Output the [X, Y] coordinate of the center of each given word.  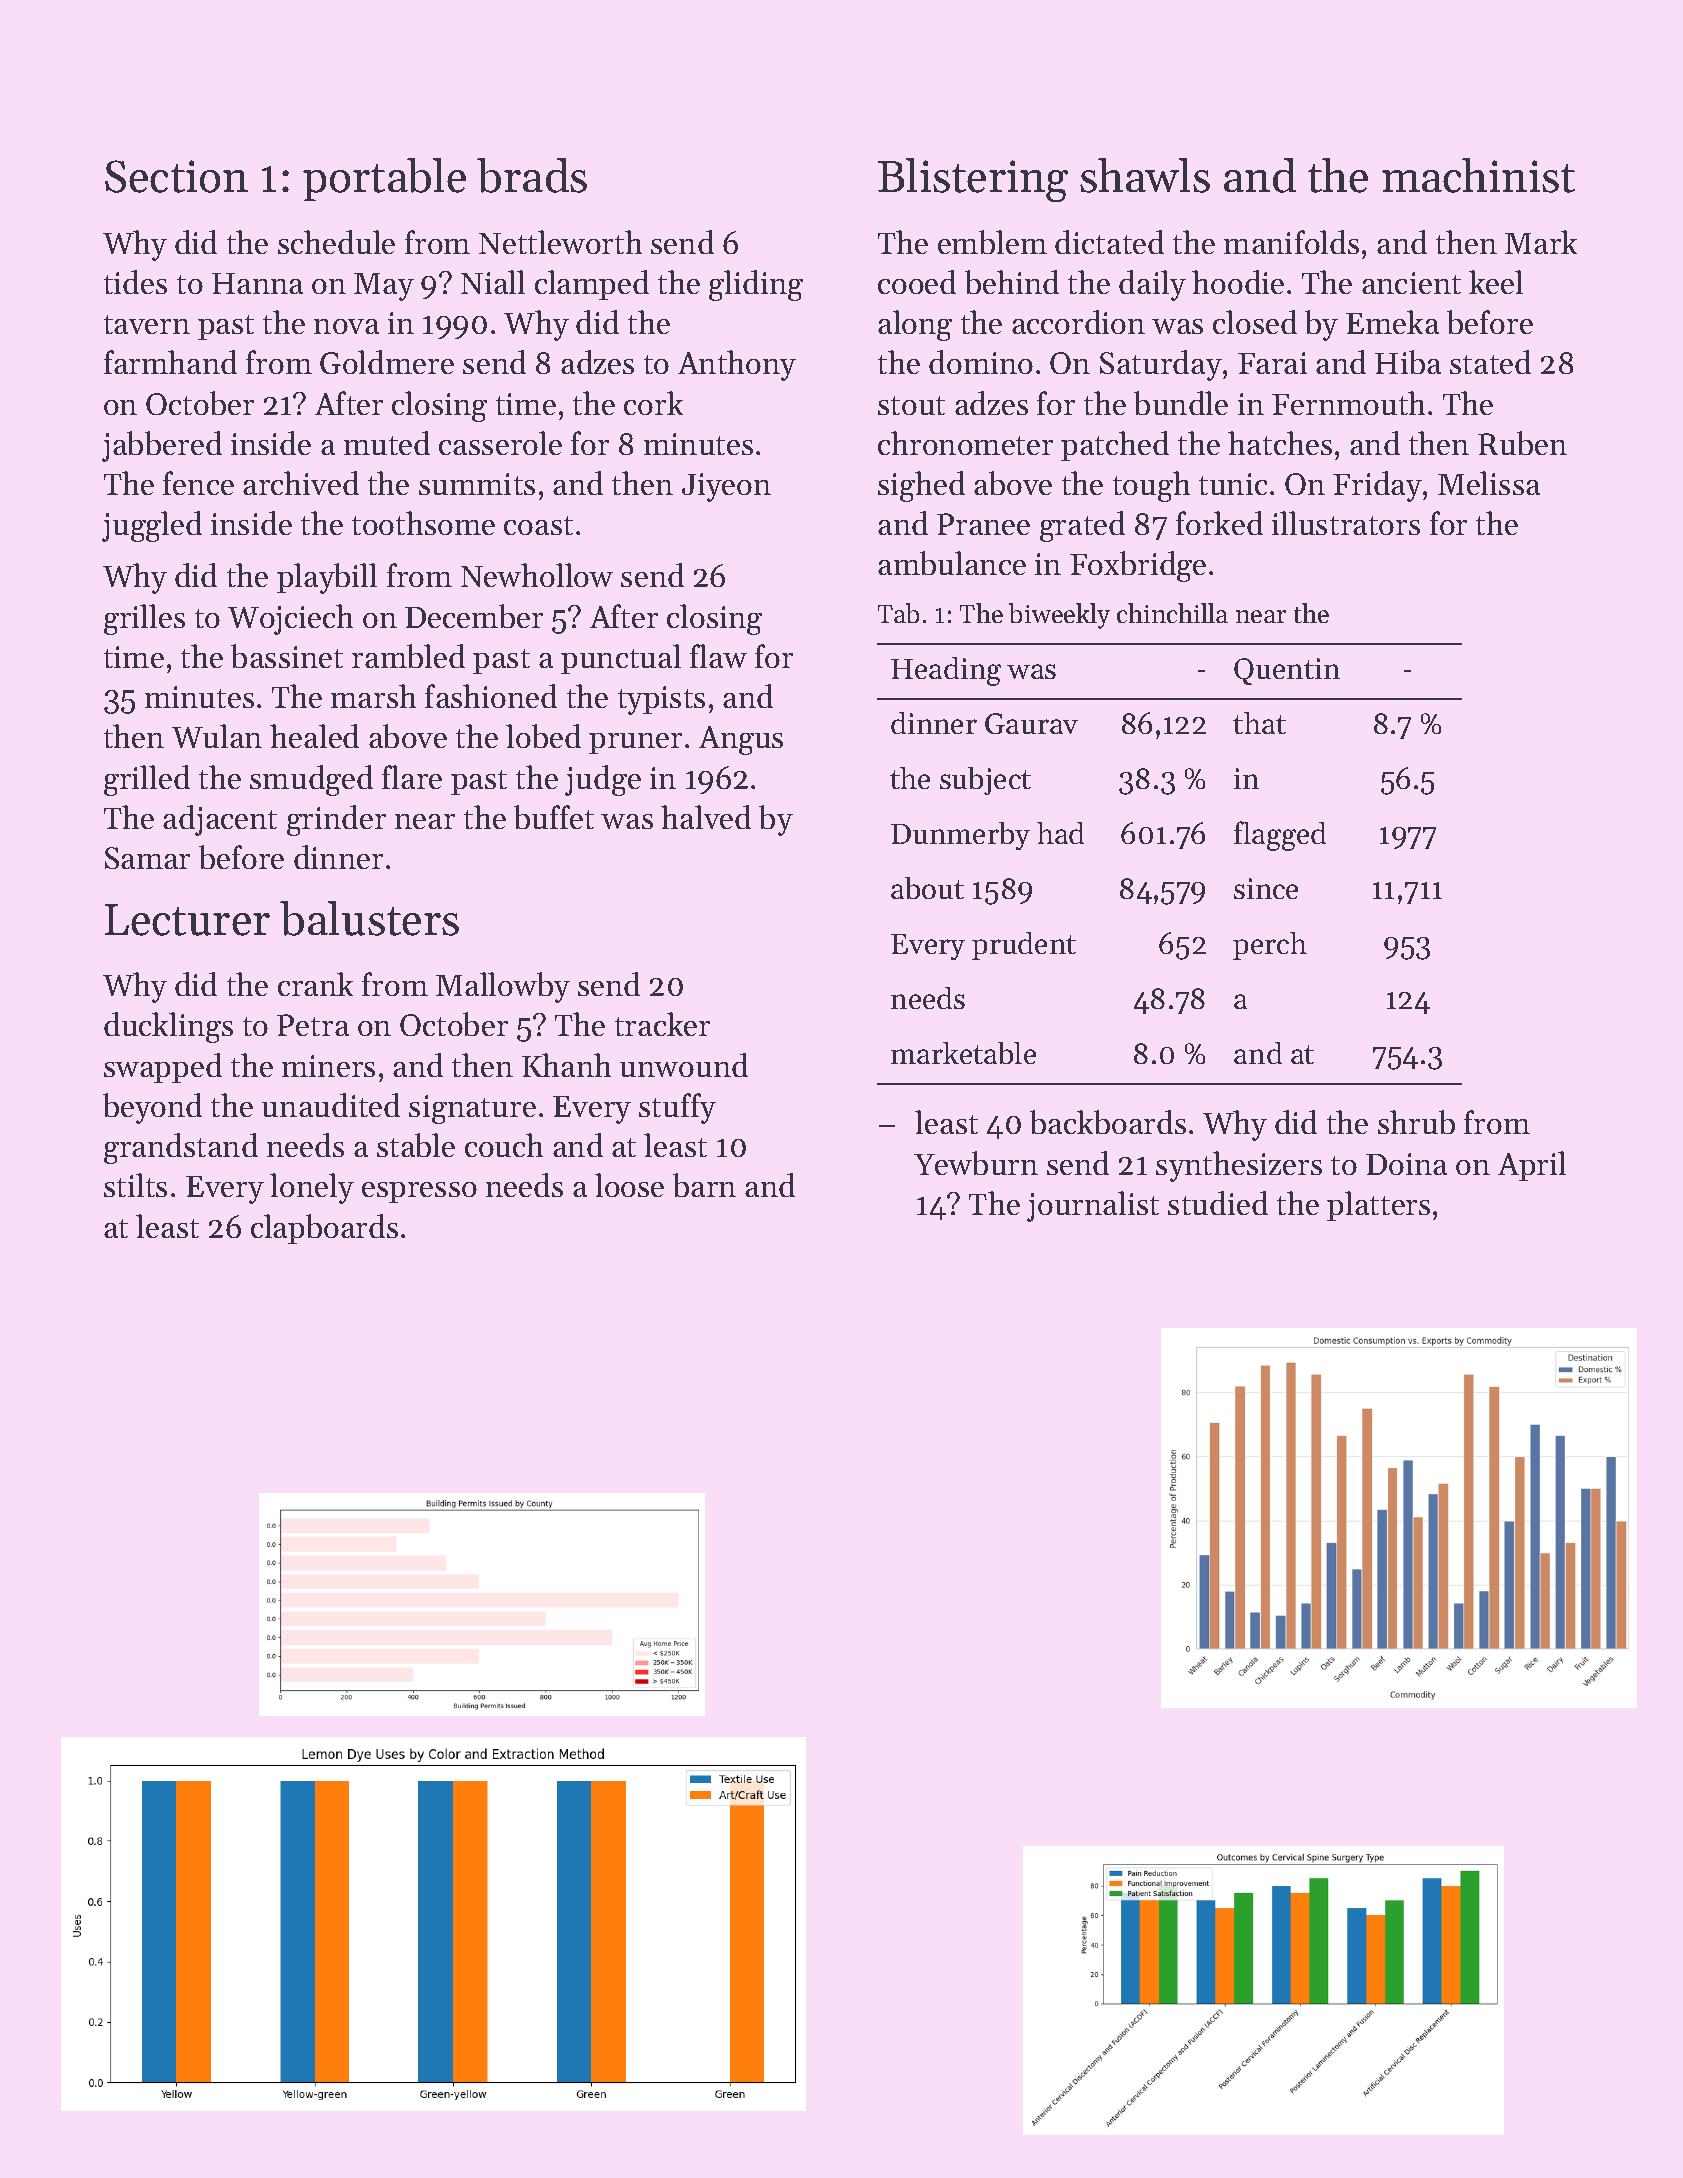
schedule [336, 242]
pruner [635, 743]
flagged [1280, 836]
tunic [1233, 484]
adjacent [220, 820]
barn [704, 1185]
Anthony [737, 365]
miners [328, 1066]
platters [1378, 1206]
